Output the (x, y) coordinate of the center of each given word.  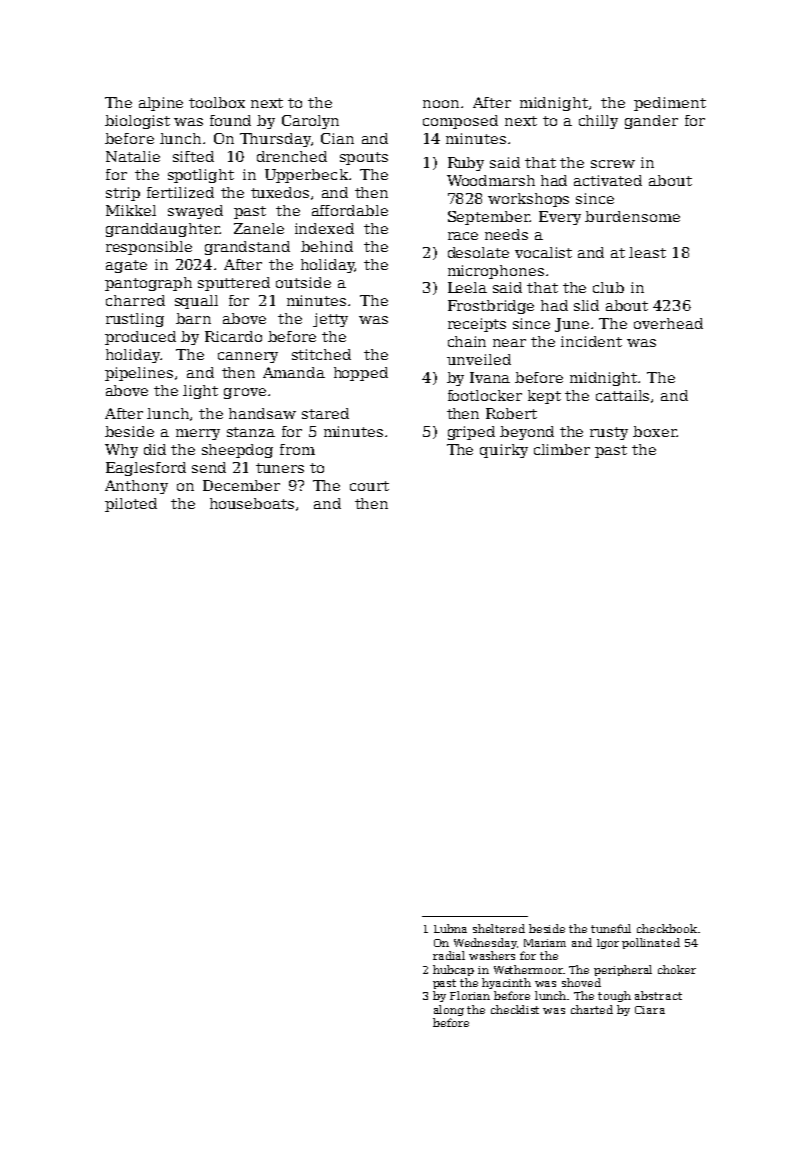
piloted (131, 505)
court (369, 486)
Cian (337, 138)
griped (471, 433)
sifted (193, 156)
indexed (324, 228)
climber (562, 449)
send (209, 467)
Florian (470, 995)
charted (592, 1009)
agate (126, 266)
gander (651, 122)
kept (544, 397)
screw (613, 164)
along (449, 1010)
